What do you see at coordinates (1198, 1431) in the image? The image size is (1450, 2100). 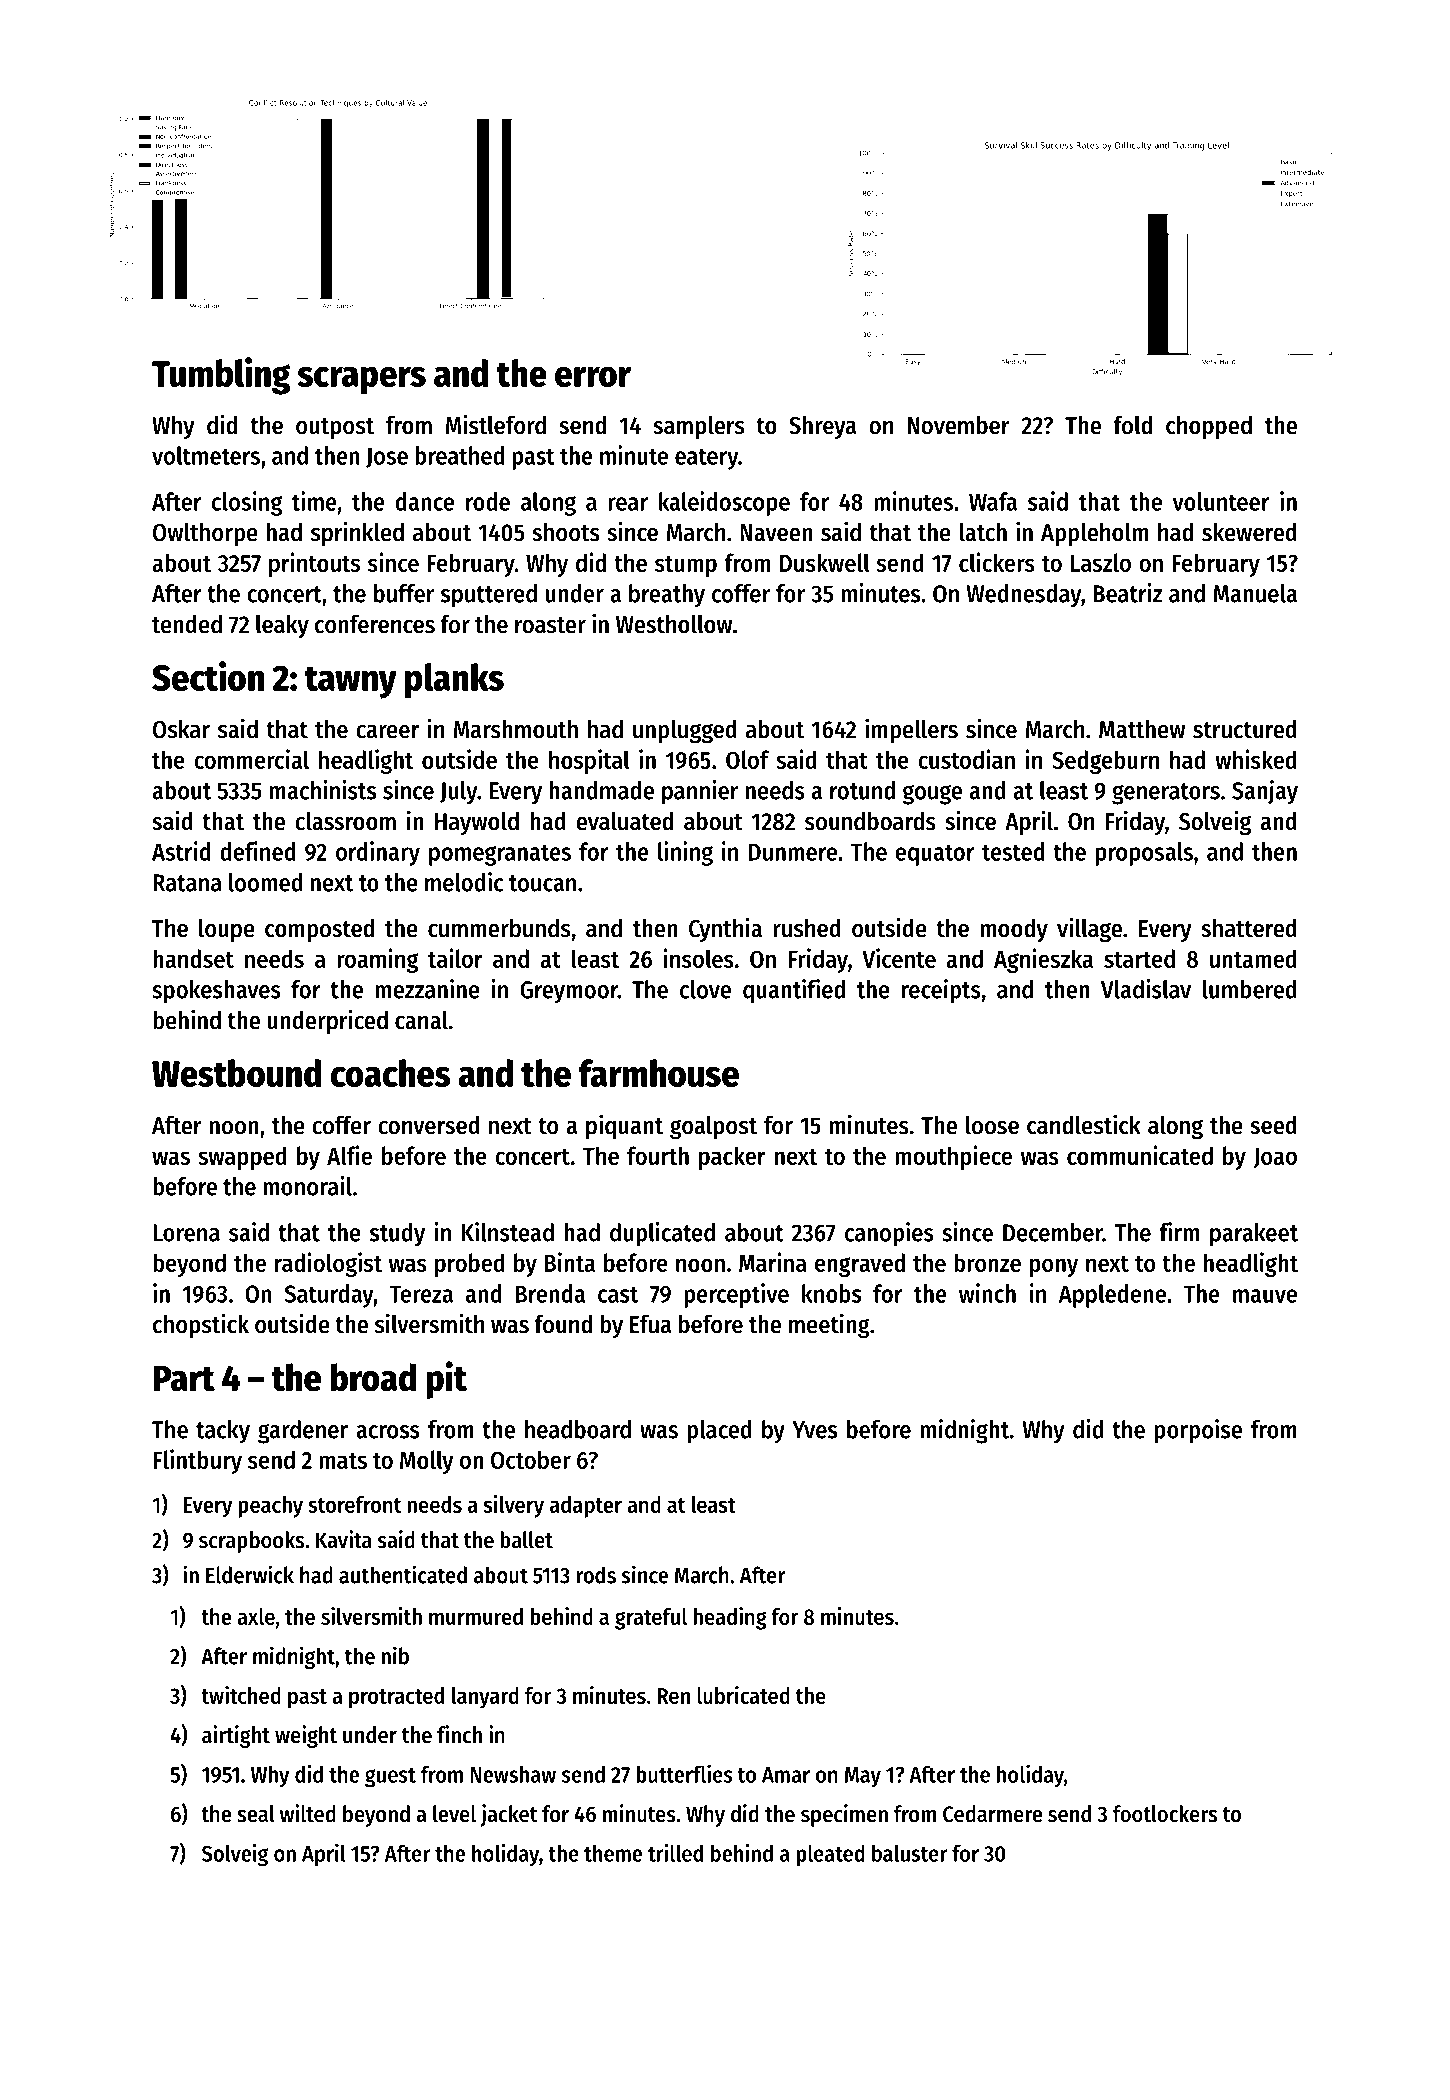 I see `porpoise` at bounding box center [1198, 1431].
